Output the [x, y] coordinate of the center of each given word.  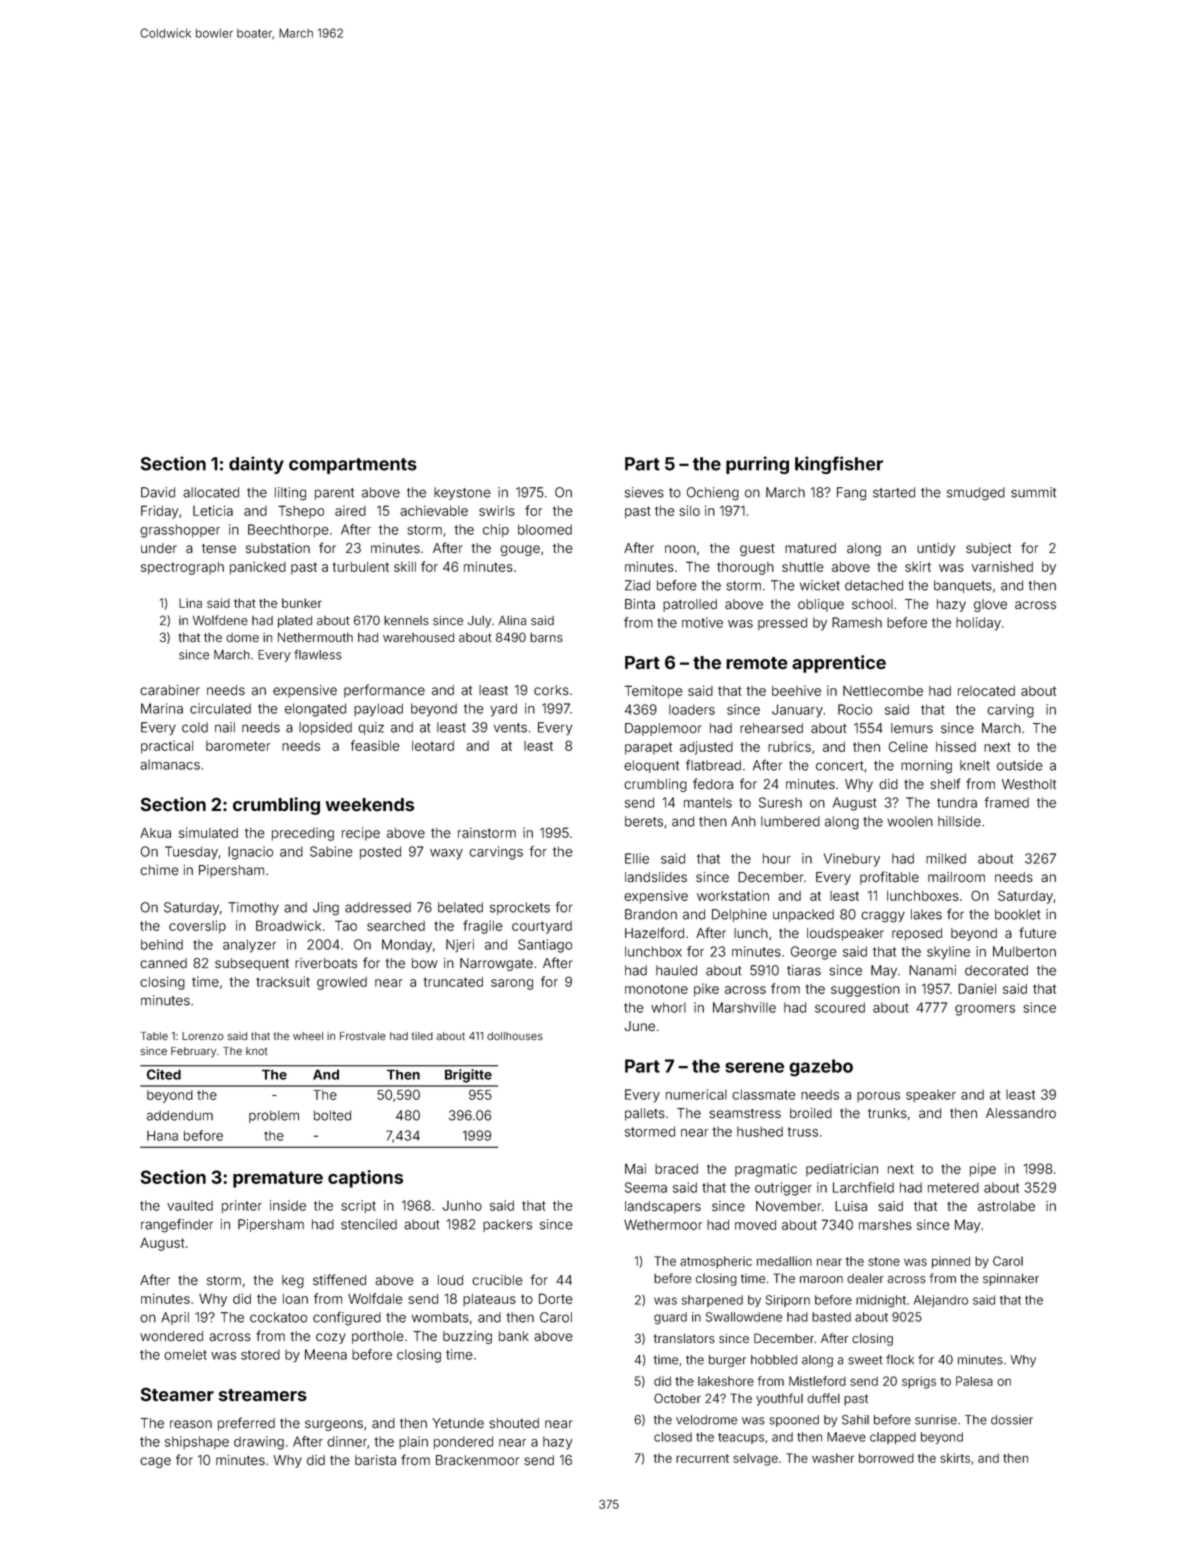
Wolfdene [220, 620]
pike [706, 990]
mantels [708, 802]
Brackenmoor [477, 1460]
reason [191, 1424]
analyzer [249, 946]
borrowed [886, 1458]
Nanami [932, 970]
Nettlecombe [883, 691]
